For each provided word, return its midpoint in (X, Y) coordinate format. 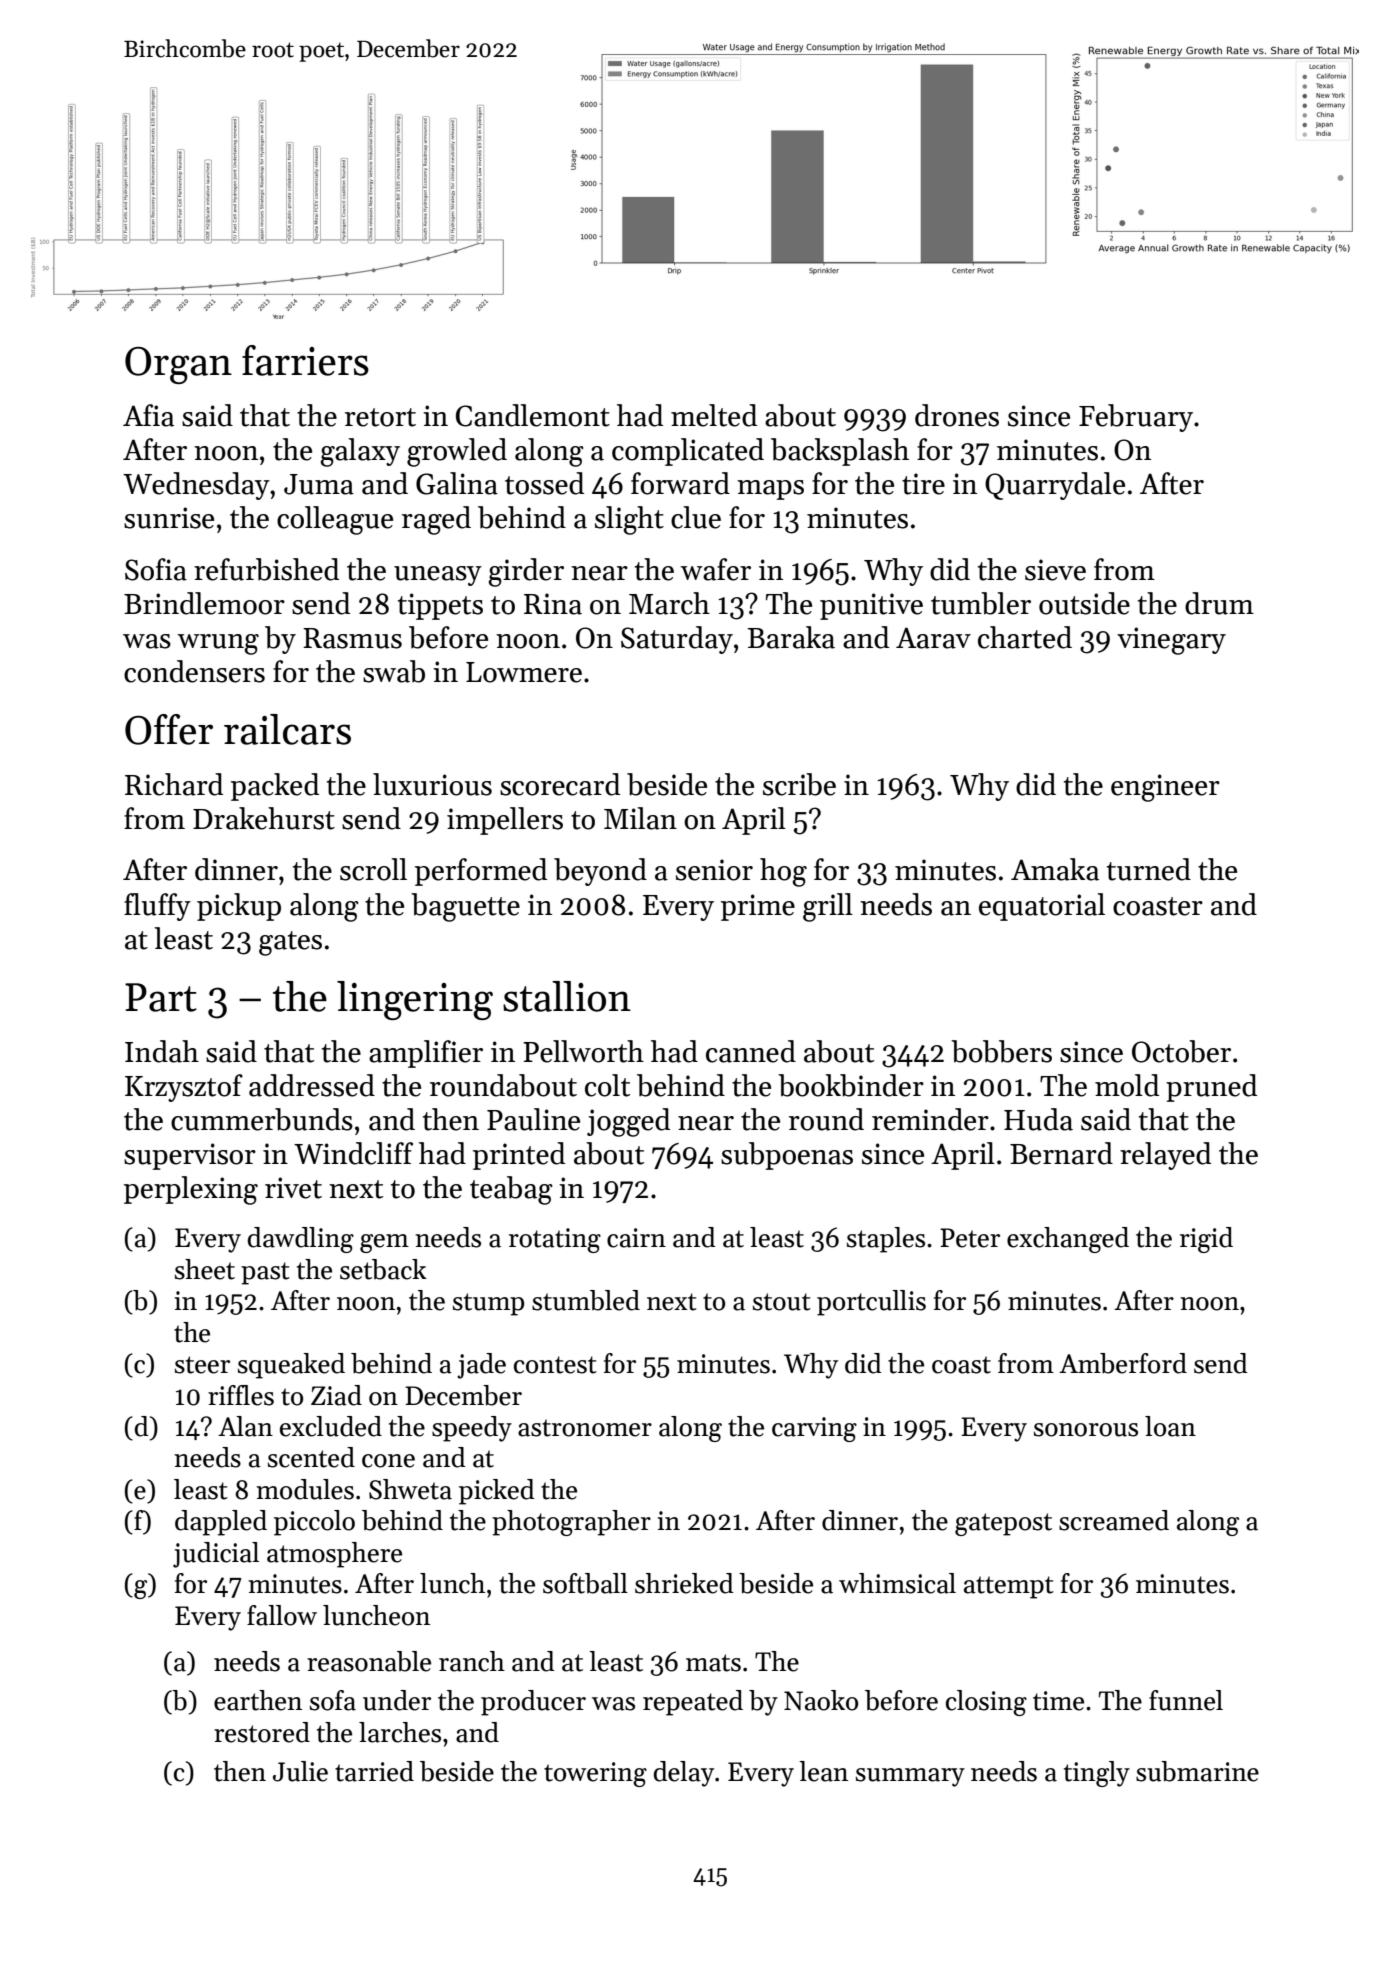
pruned (1211, 1088)
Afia (148, 415)
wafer (715, 569)
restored (262, 1732)
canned (751, 1051)
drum (1219, 603)
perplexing (191, 1190)
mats (713, 1663)
